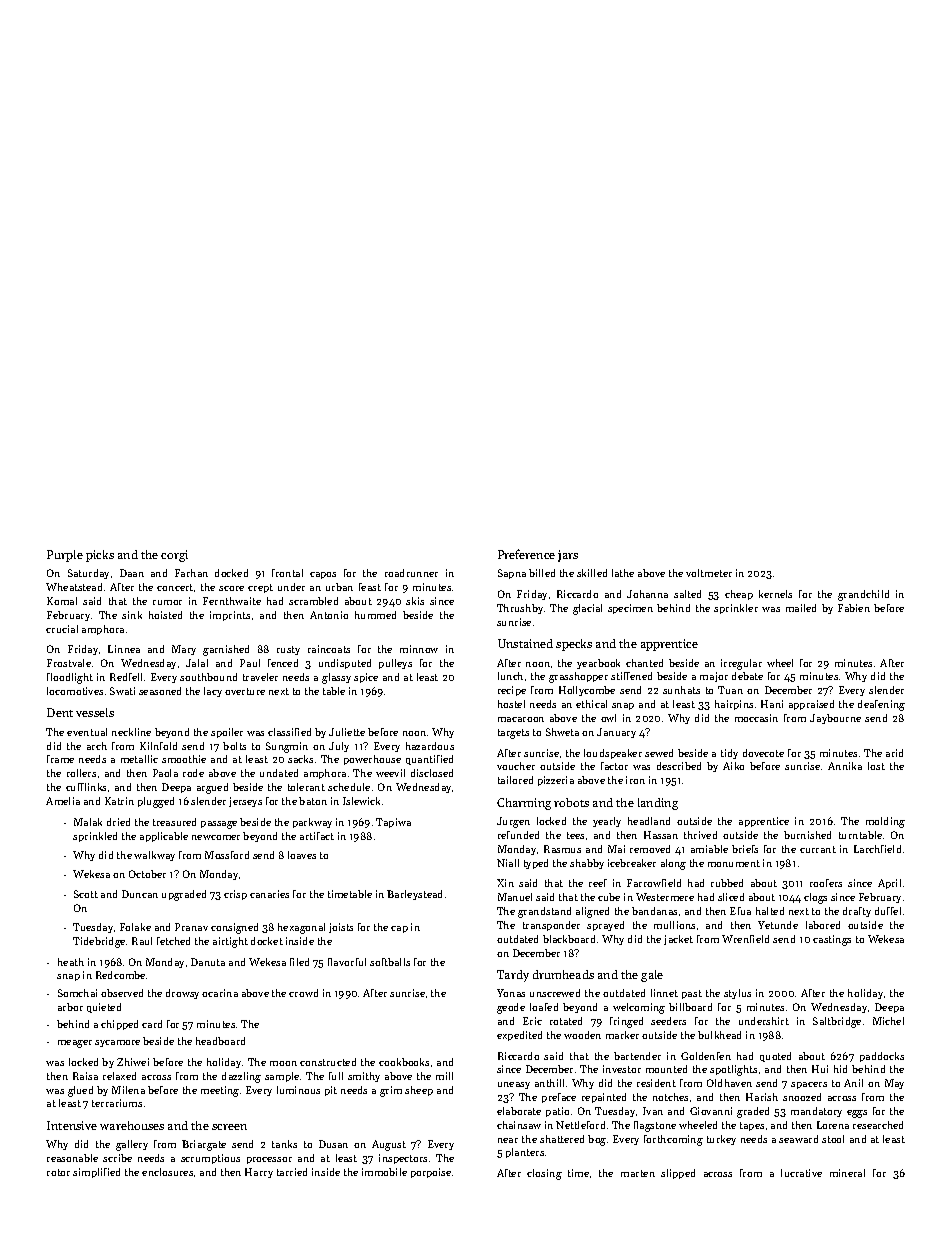 This image has height=1233, width=952. I want to click on picks, so click(100, 556).
